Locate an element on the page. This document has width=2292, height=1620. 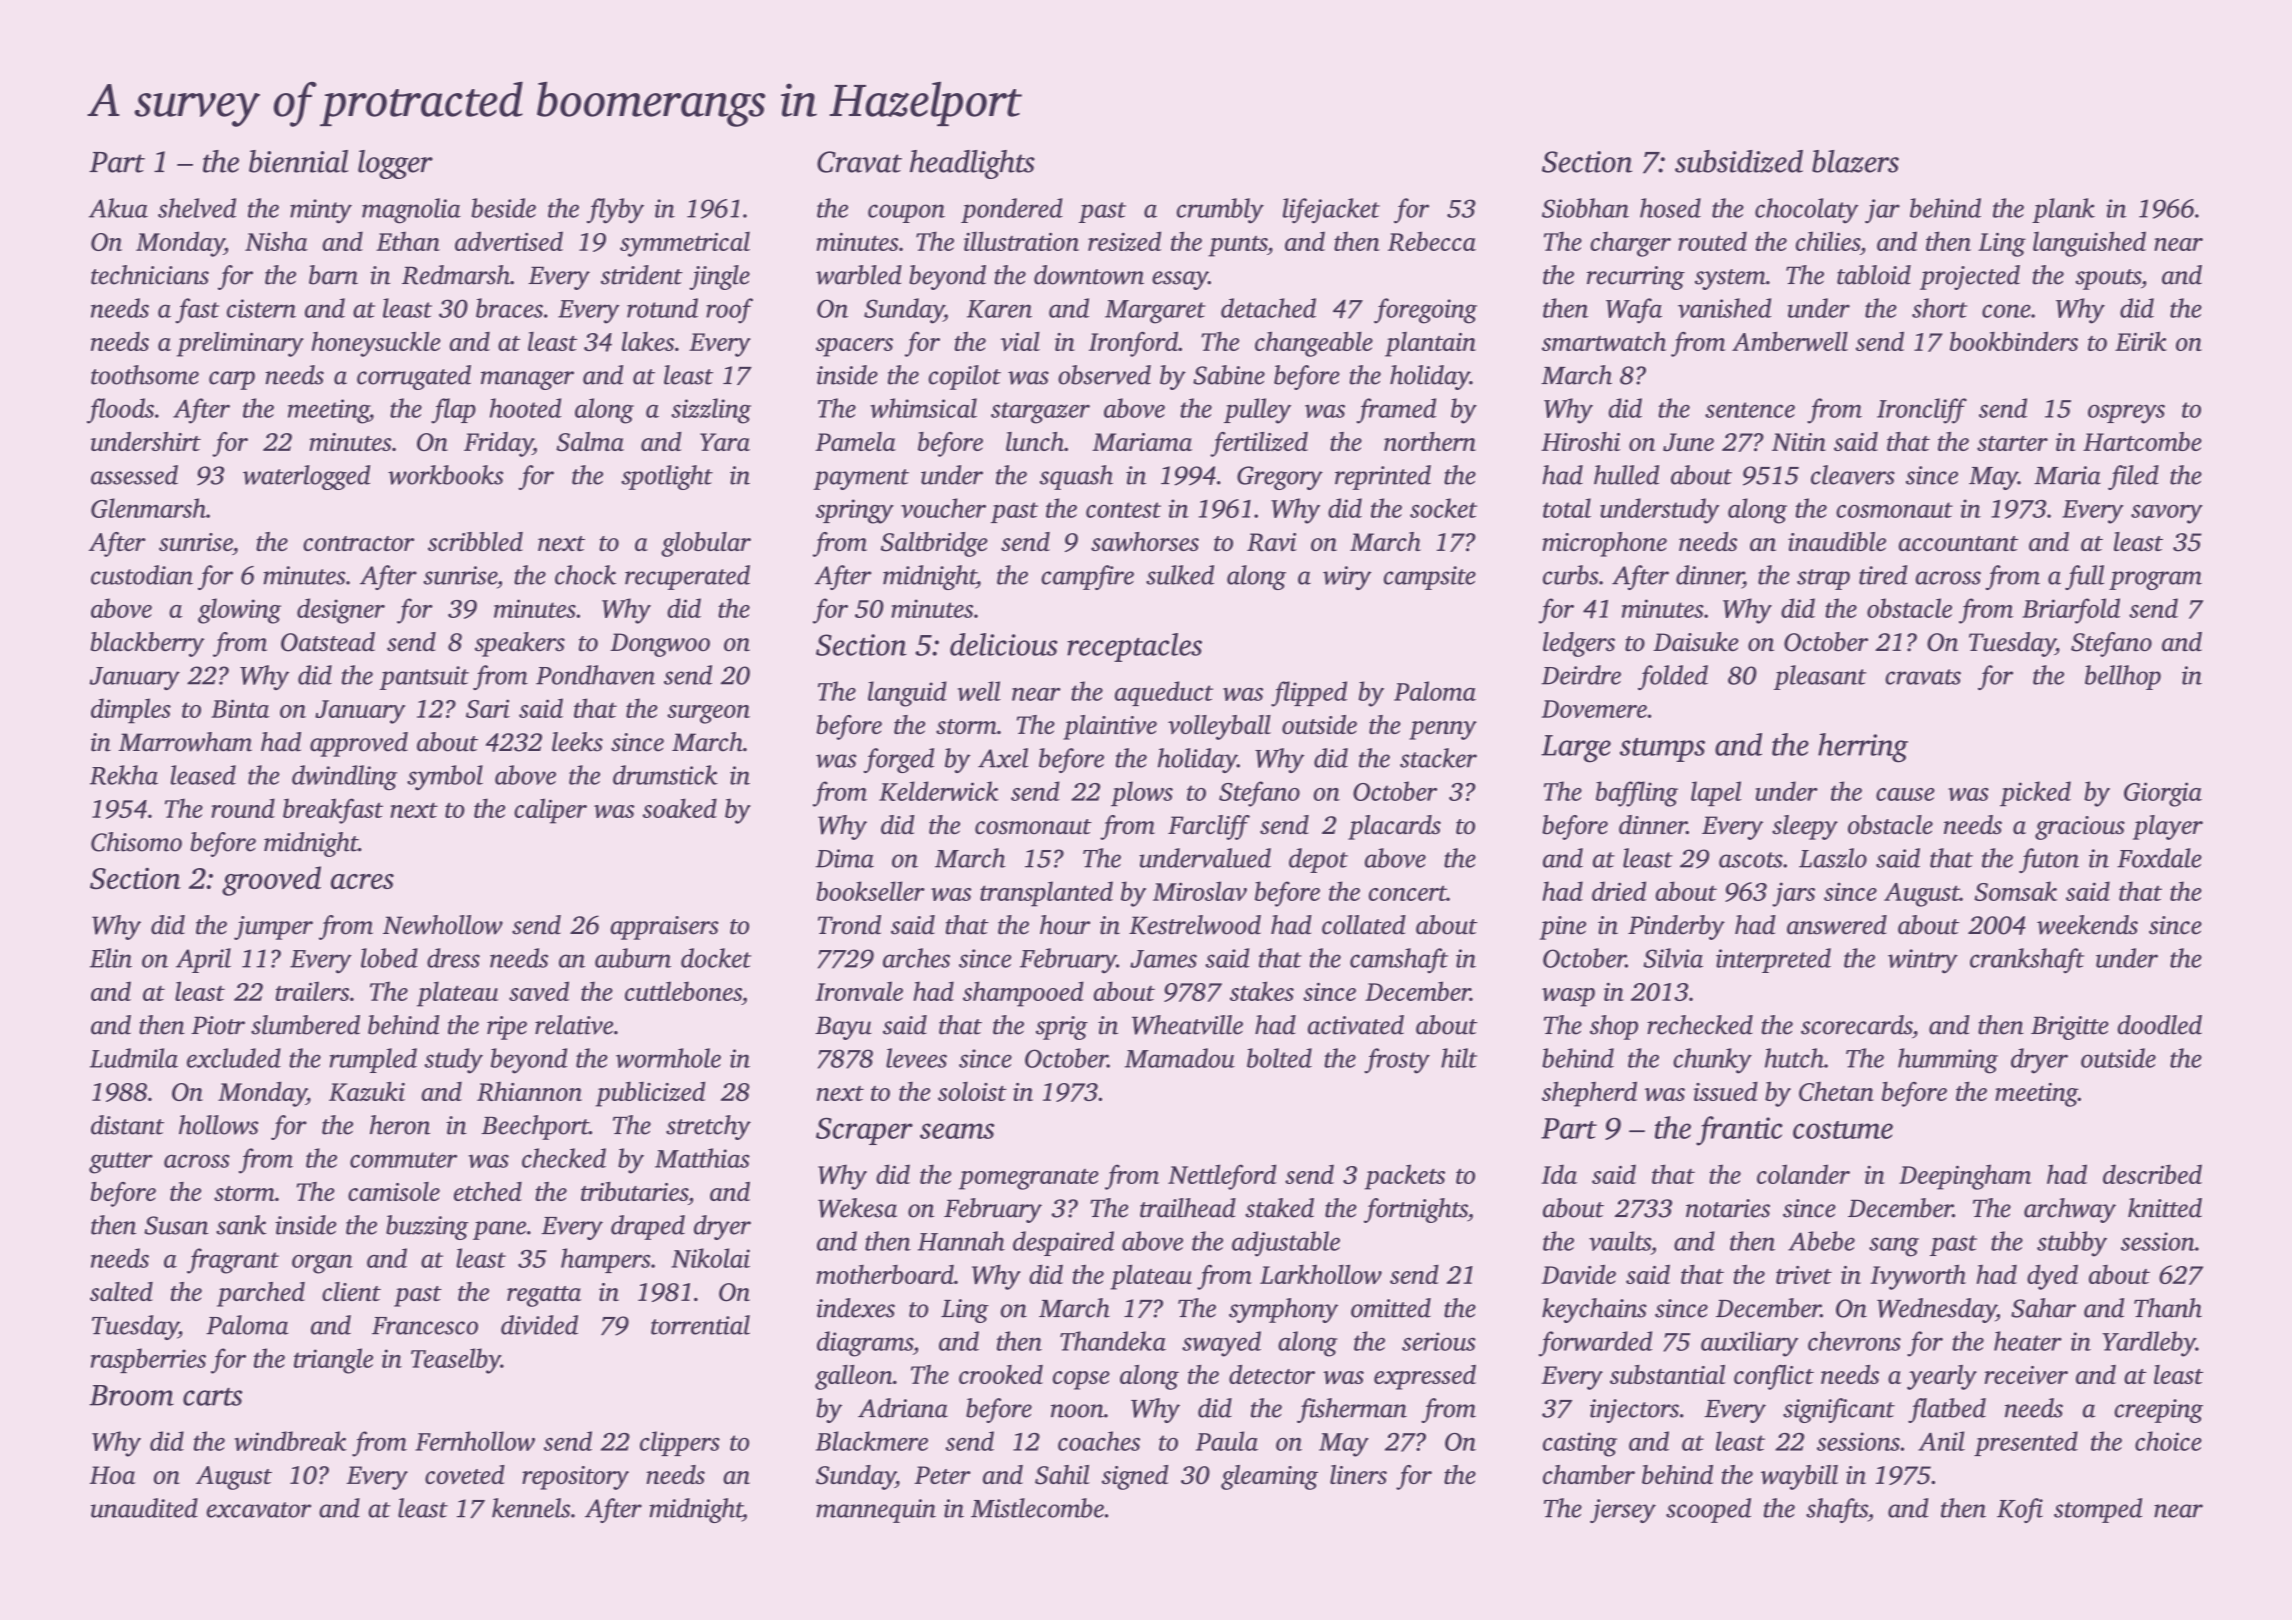
coupon is located at coordinates (906, 213).
